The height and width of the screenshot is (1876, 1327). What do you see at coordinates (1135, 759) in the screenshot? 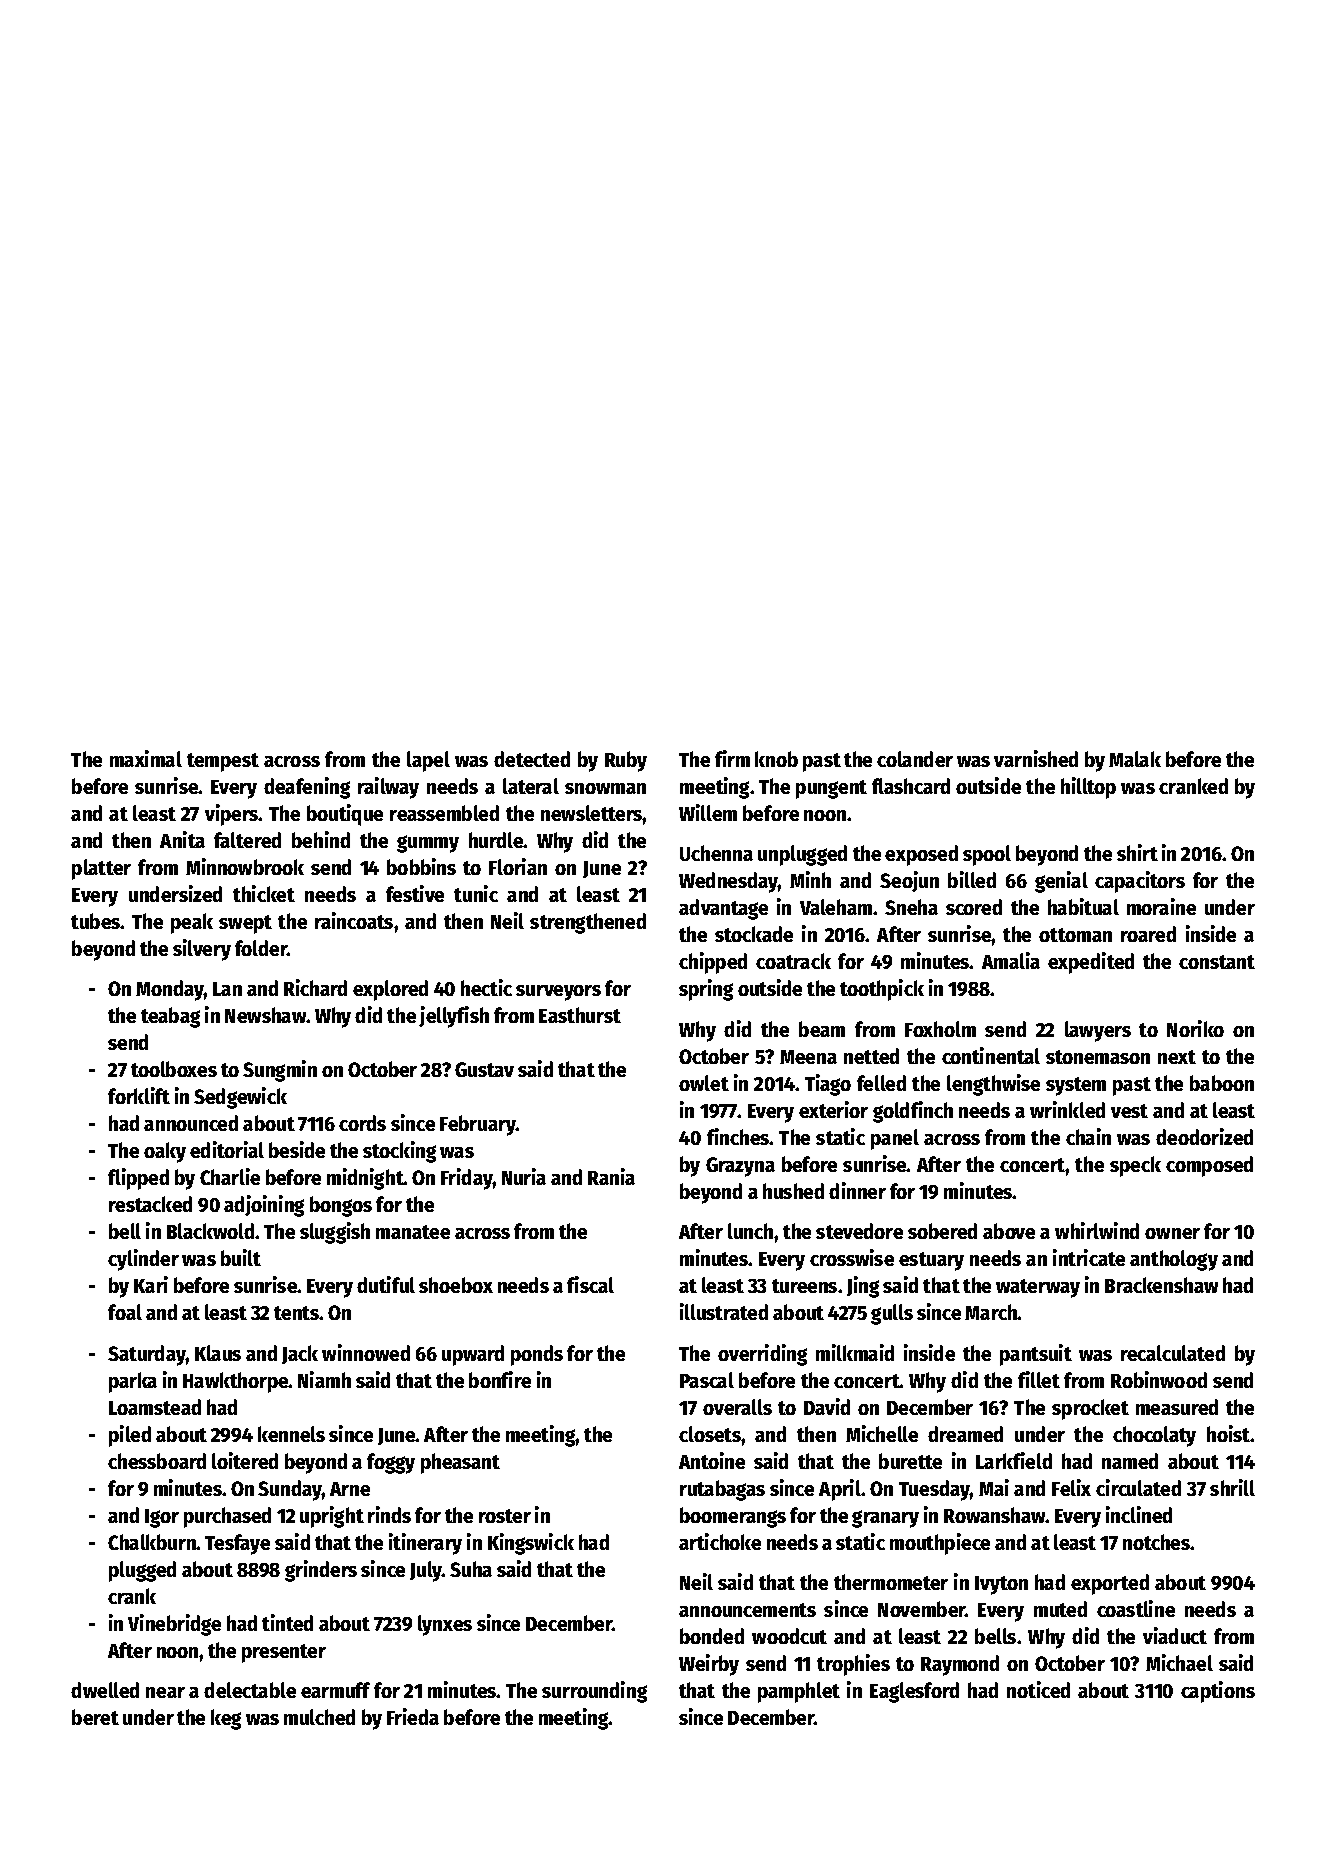
I see `Malak` at bounding box center [1135, 759].
